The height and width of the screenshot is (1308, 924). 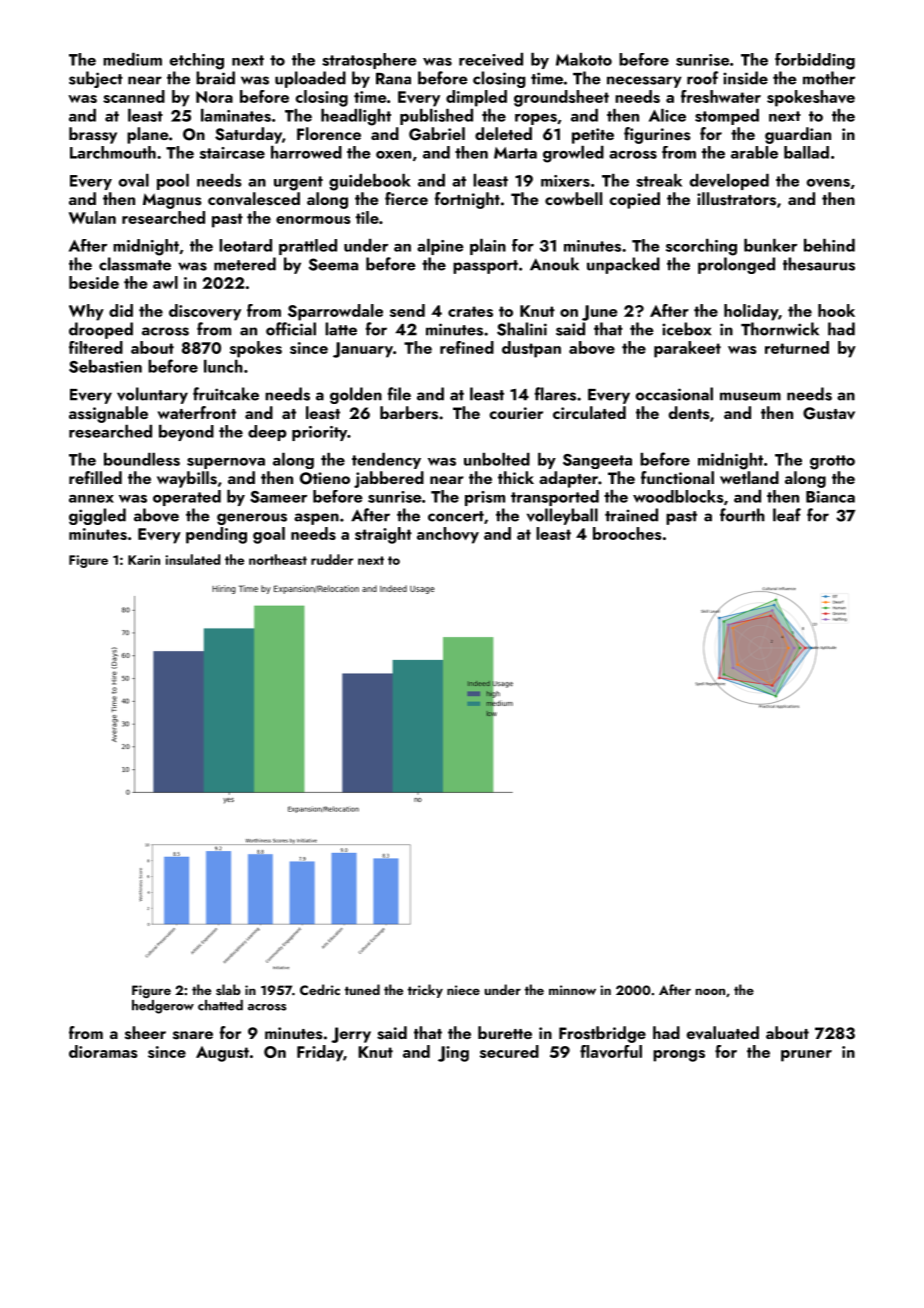 What do you see at coordinates (172, 201) in the screenshot?
I see `Magnus` at bounding box center [172, 201].
